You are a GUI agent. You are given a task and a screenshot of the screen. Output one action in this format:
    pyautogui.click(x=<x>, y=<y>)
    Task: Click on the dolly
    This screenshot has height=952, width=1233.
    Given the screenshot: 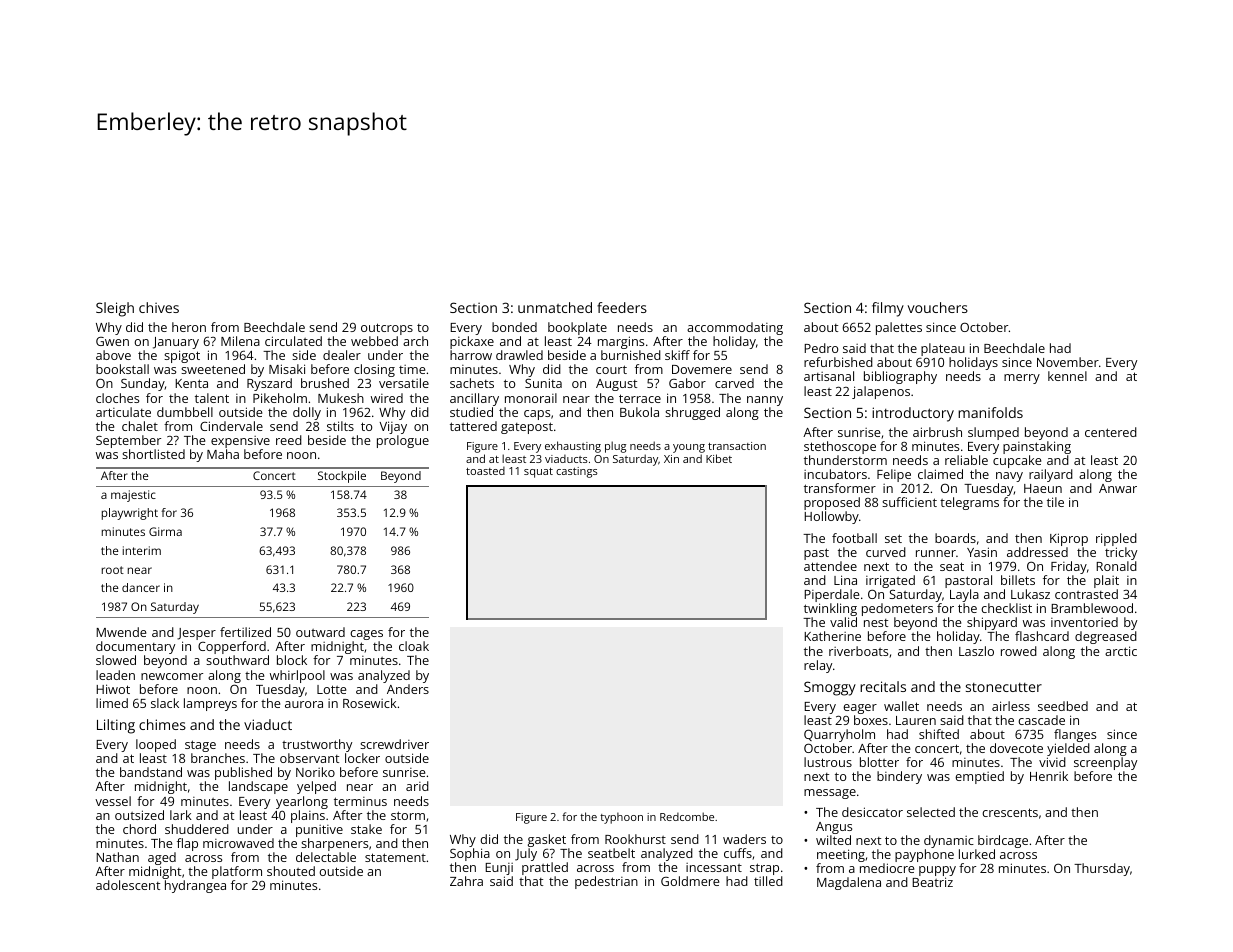 What is the action you would take?
    pyautogui.click(x=307, y=413)
